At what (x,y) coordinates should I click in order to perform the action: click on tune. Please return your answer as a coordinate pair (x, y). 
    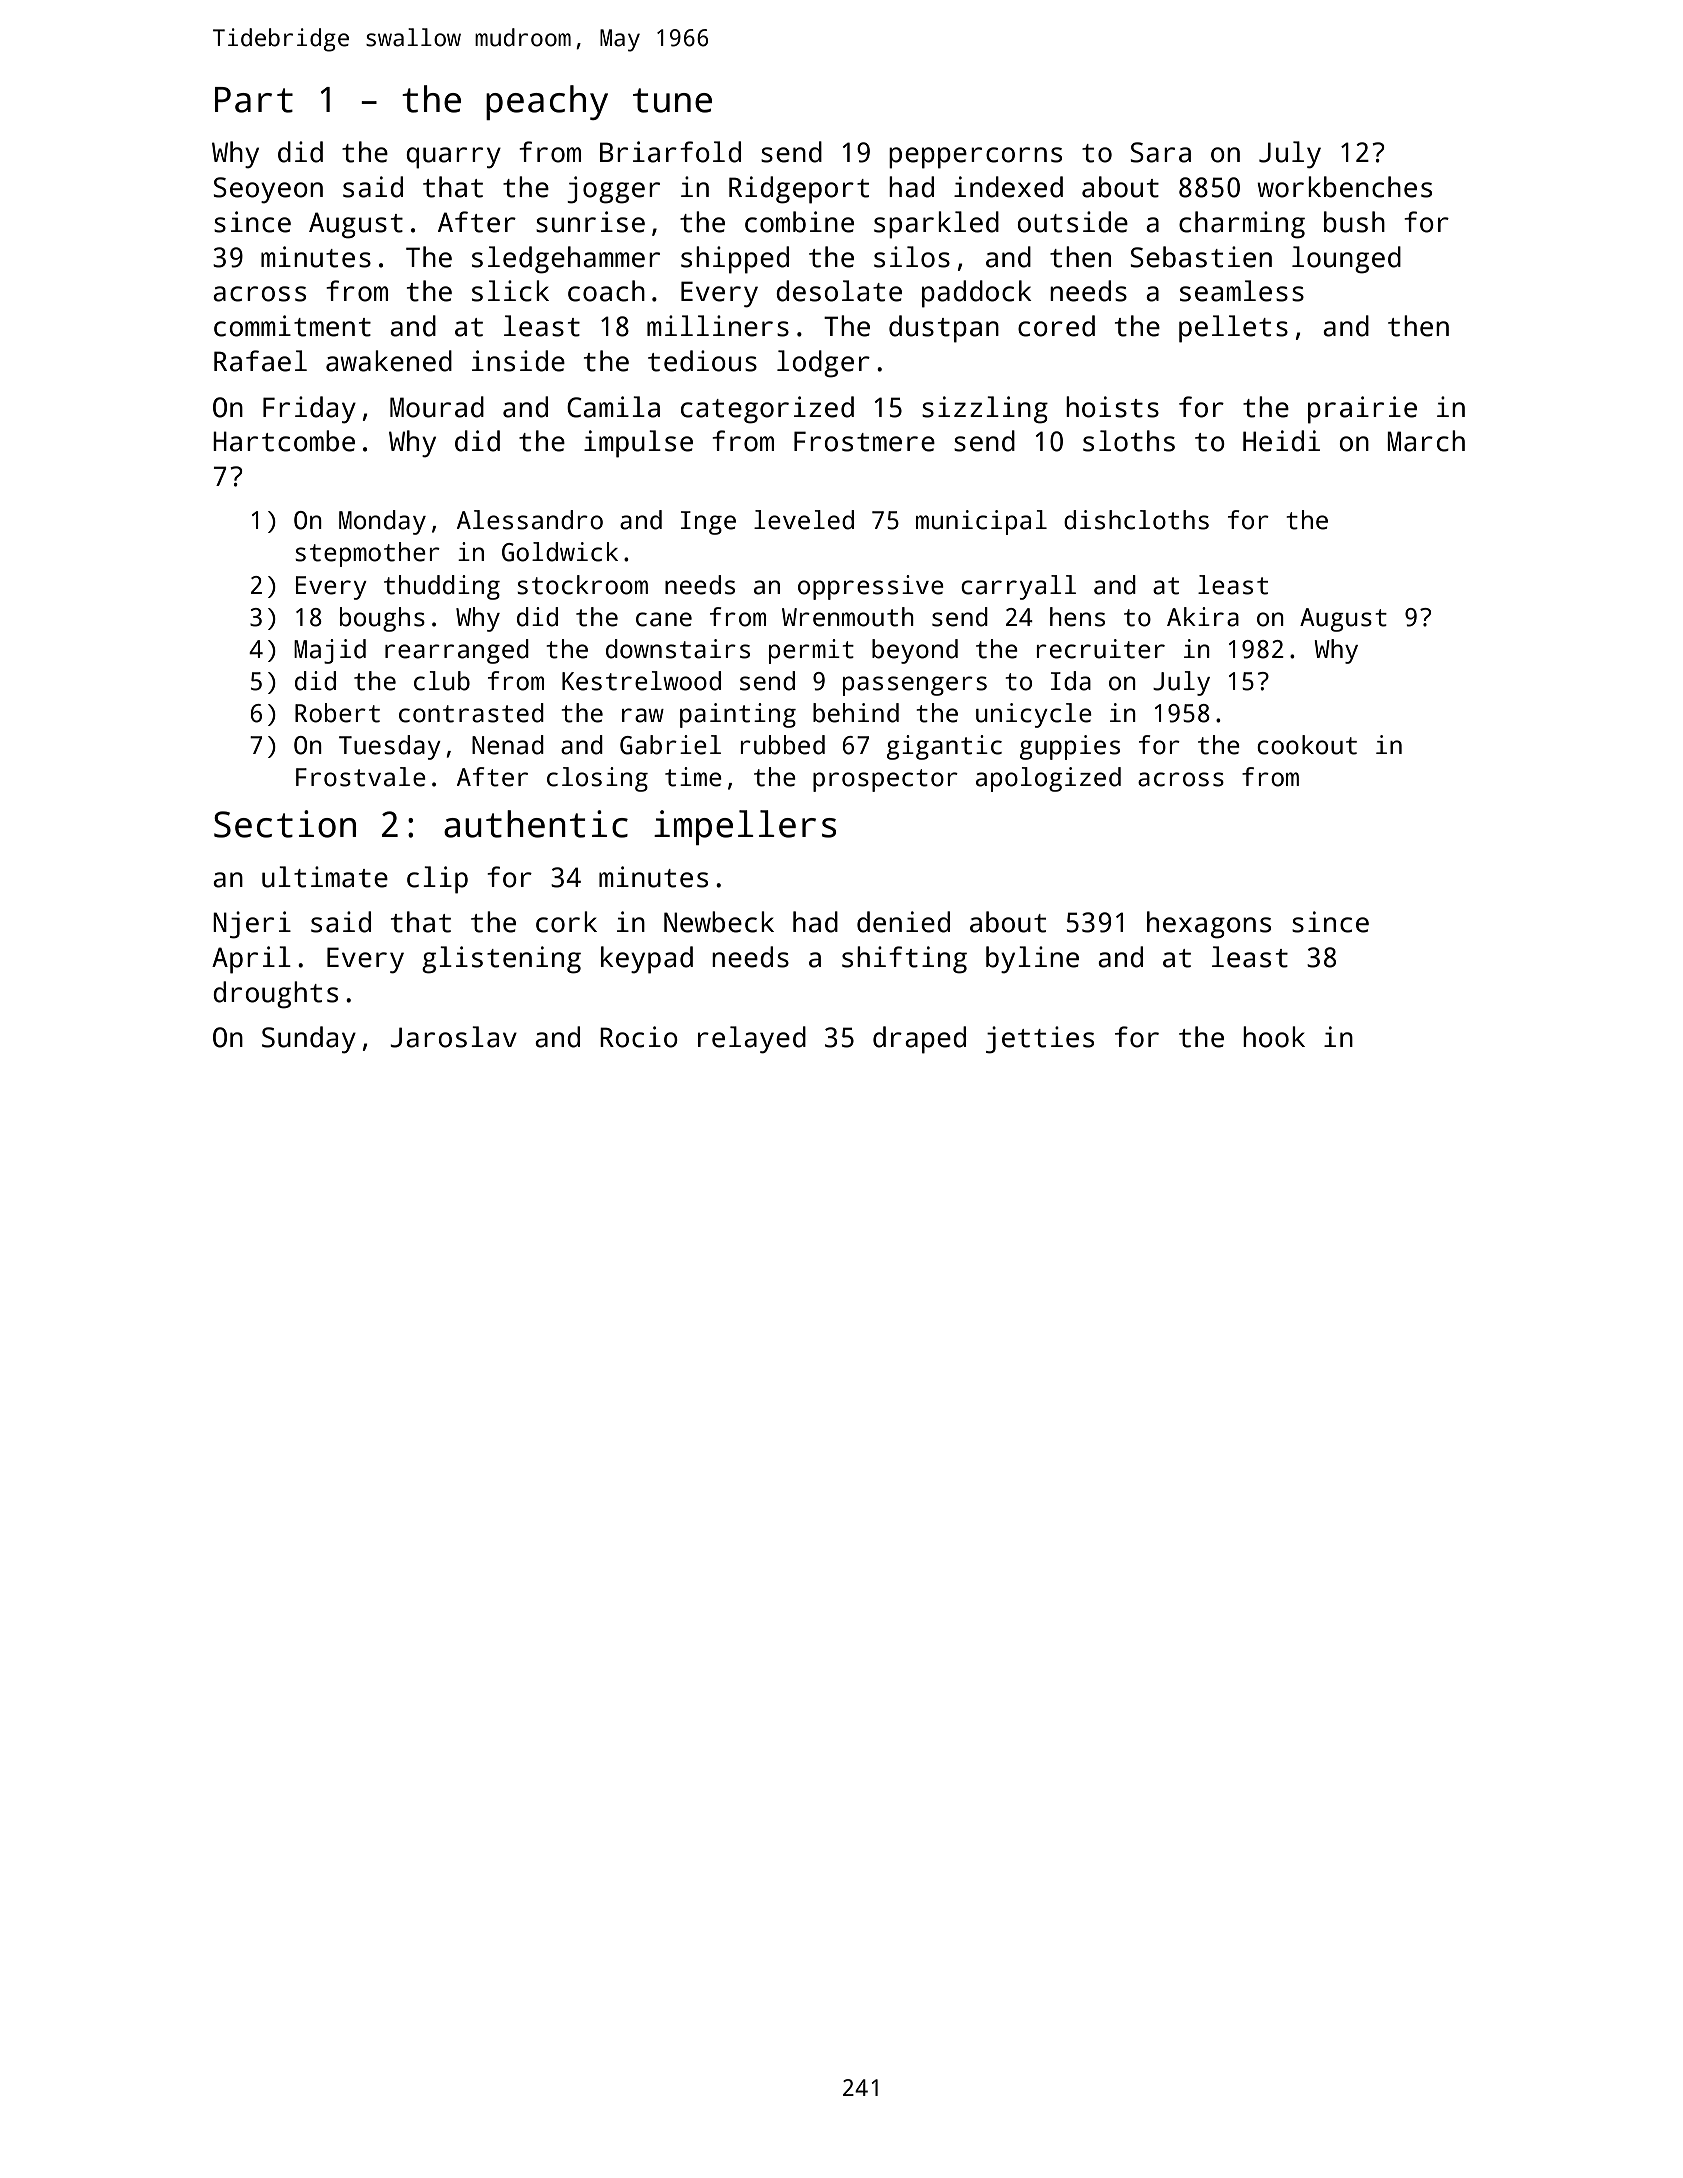
    Looking at the image, I should click on (672, 100).
